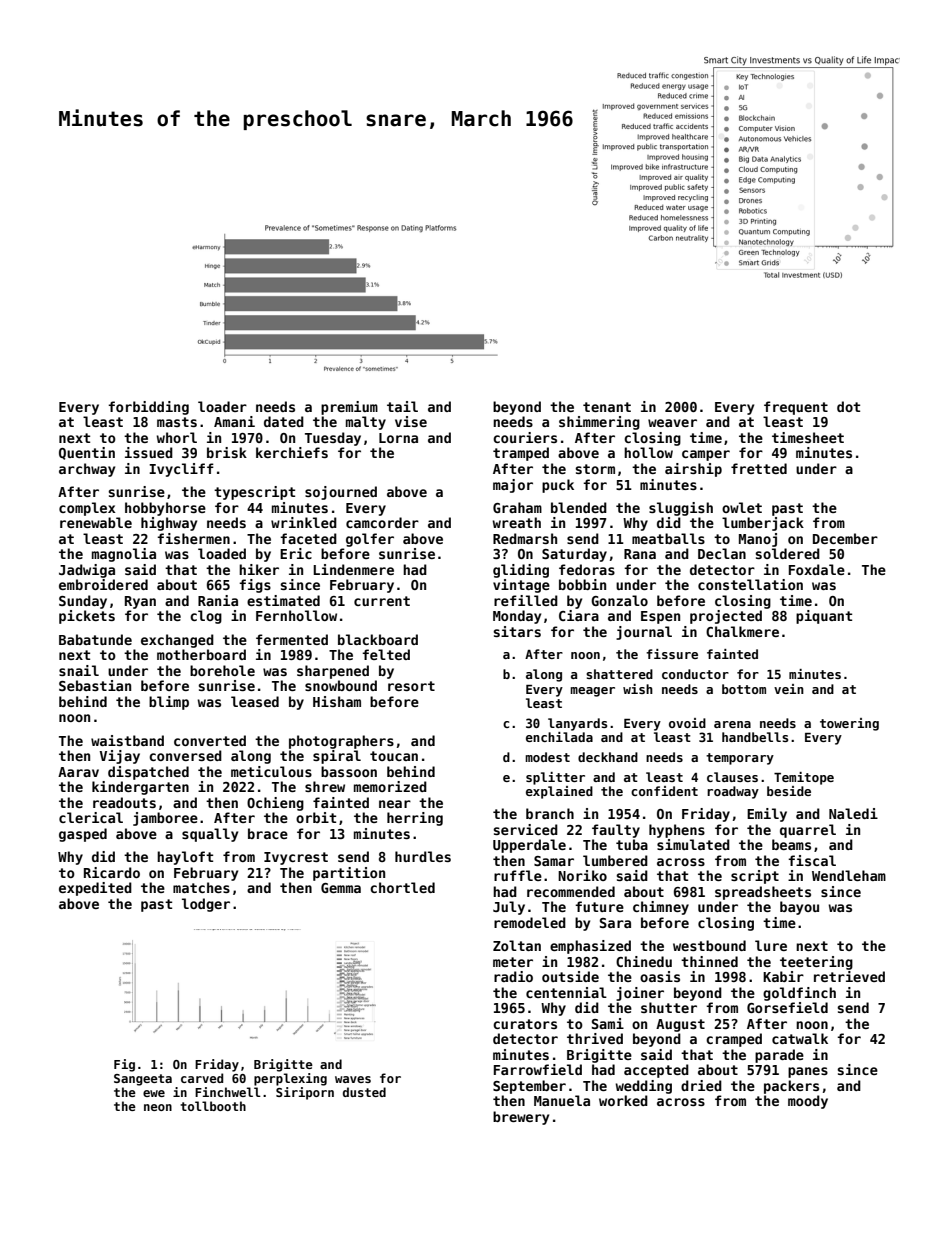 The image size is (952, 1233). I want to click on worked, so click(623, 1100).
